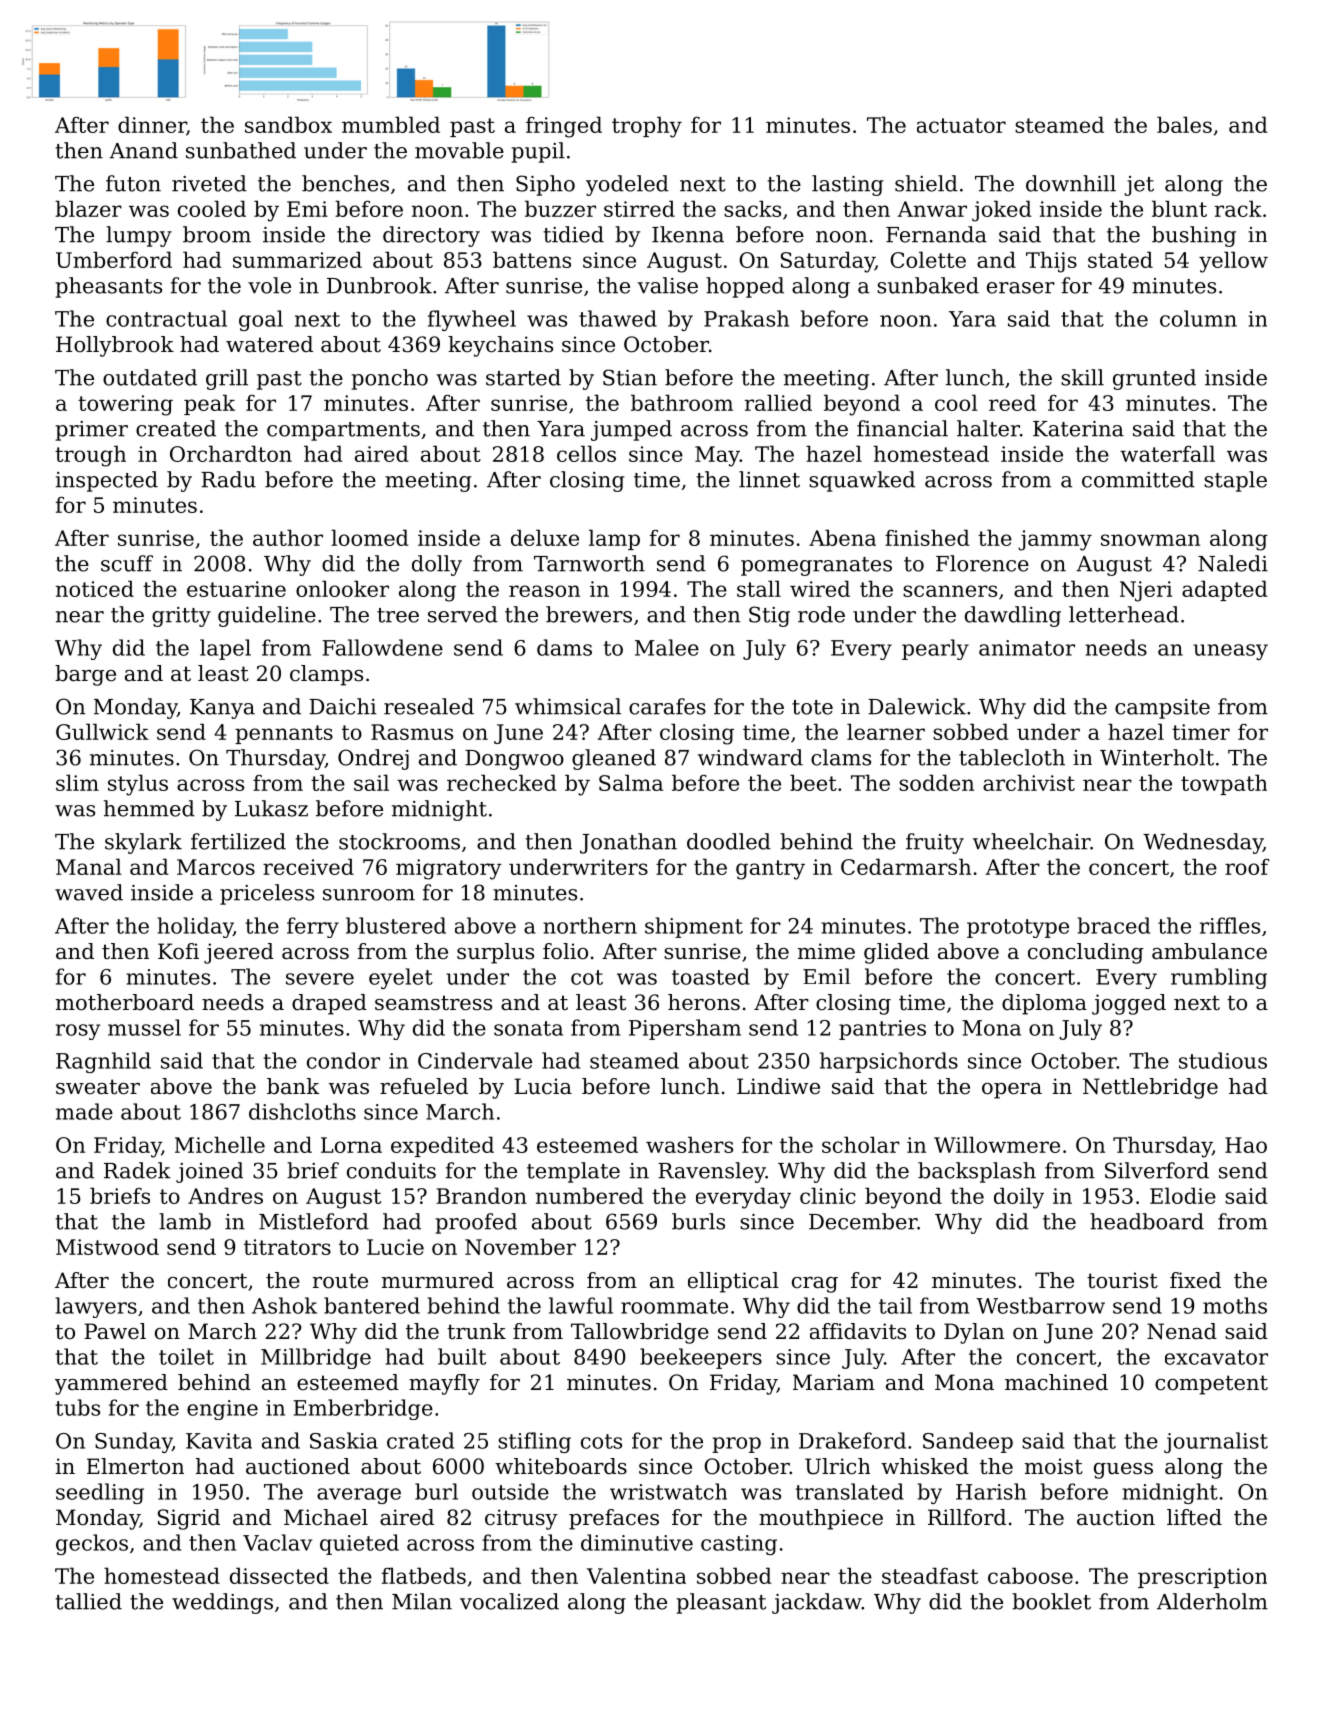  I want to click on fringed, so click(564, 127).
